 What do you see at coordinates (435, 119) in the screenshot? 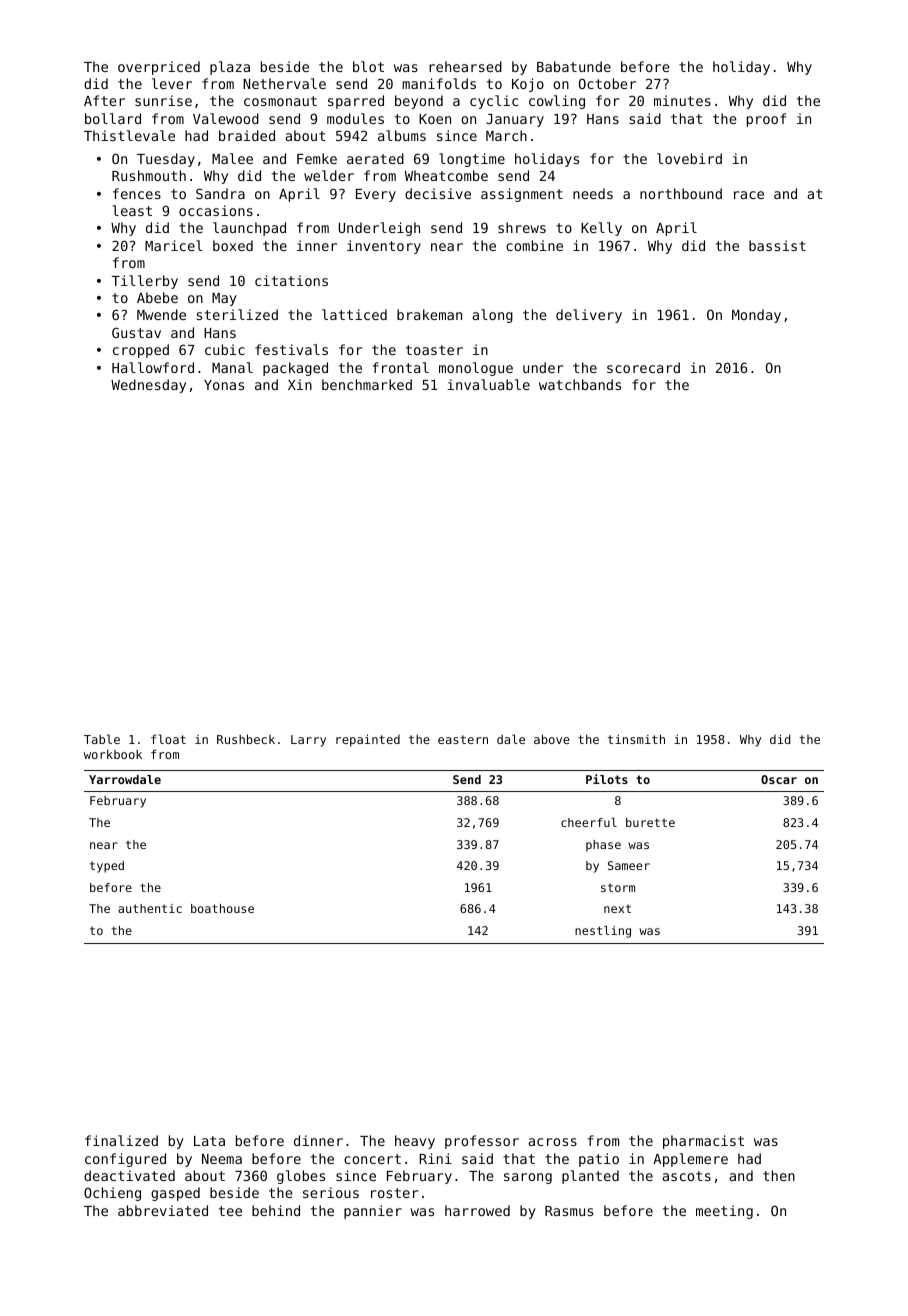
I see `Koen` at bounding box center [435, 119].
